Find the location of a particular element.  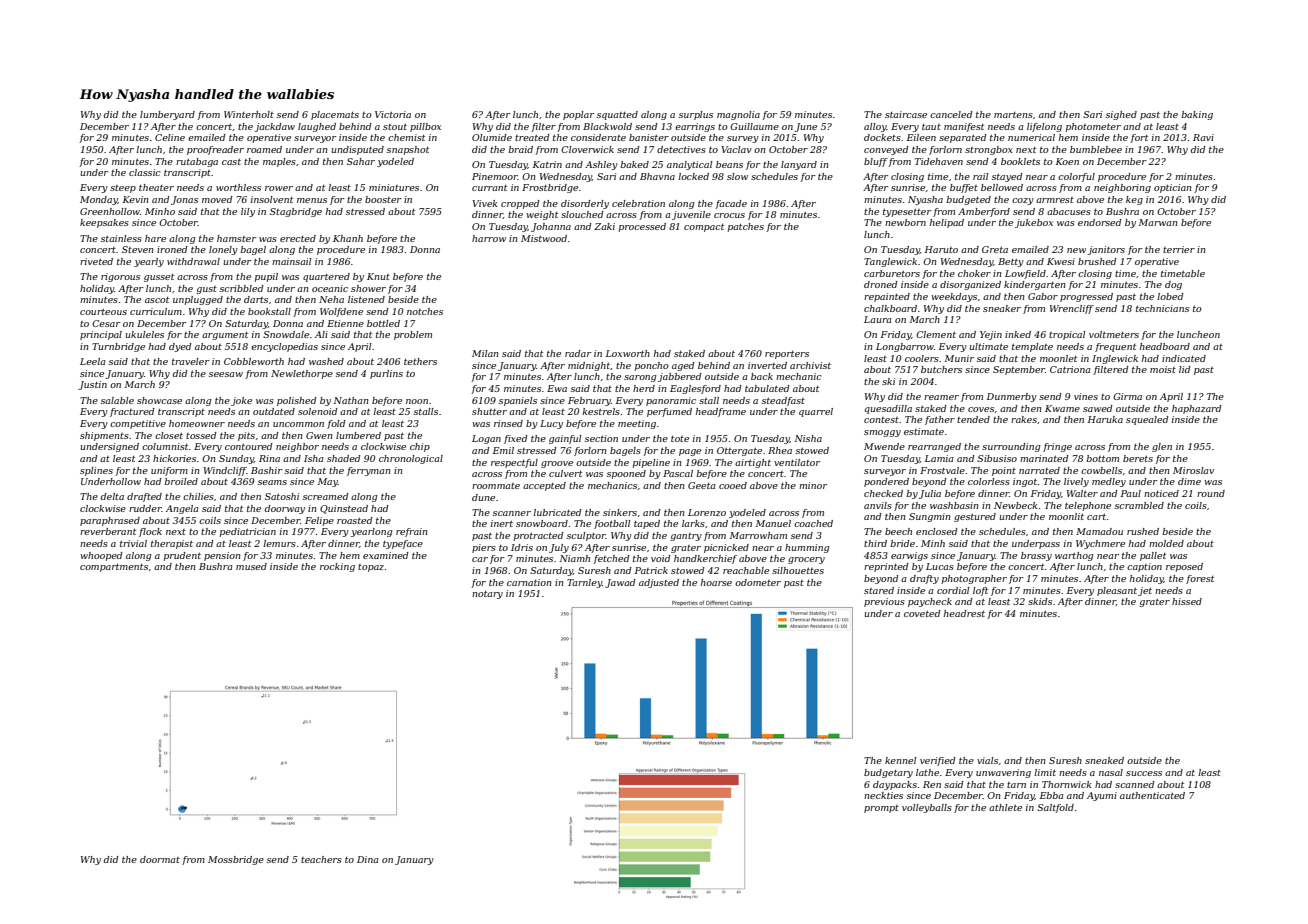

sighed is located at coordinates (1121, 115).
